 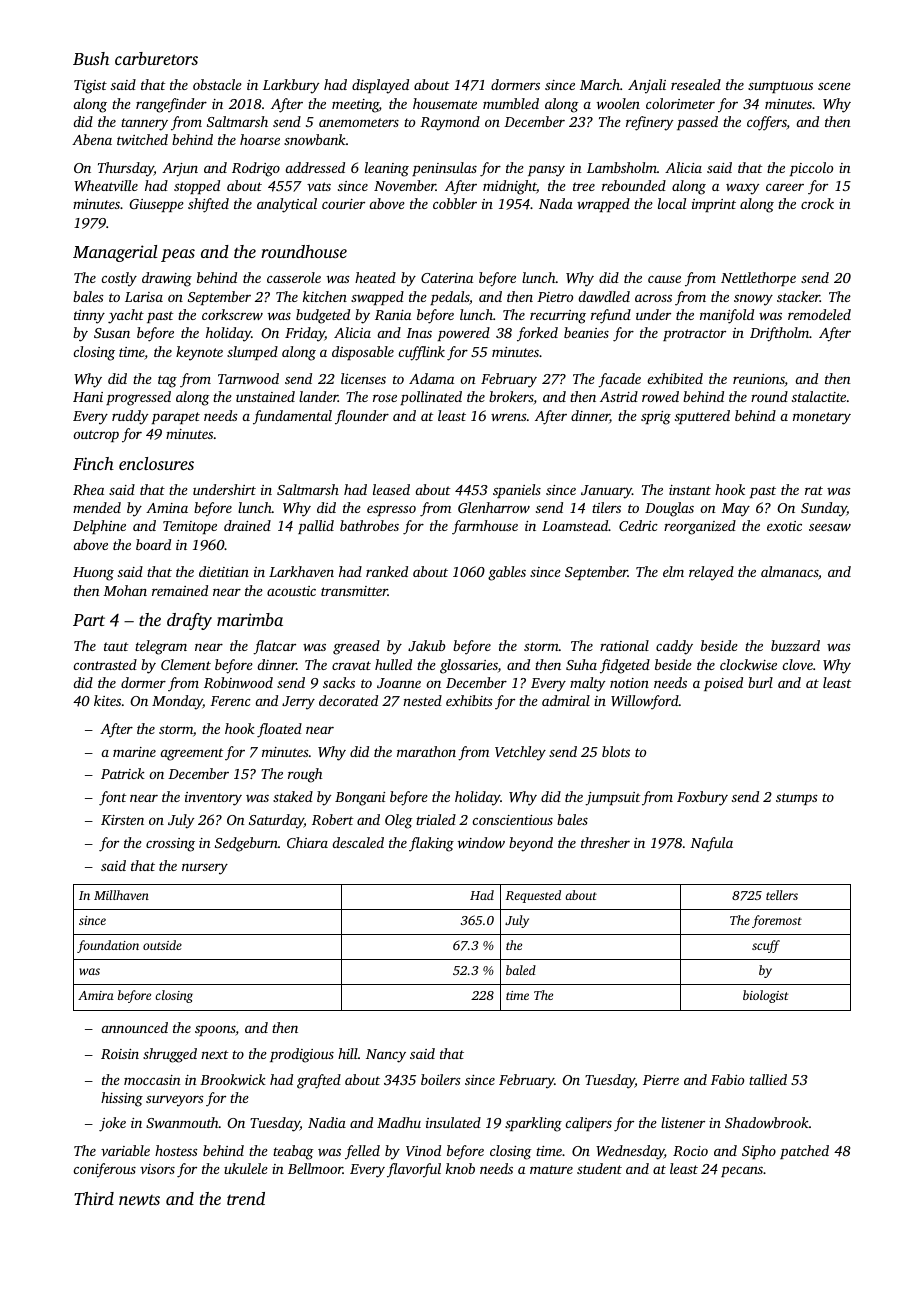 What do you see at coordinates (696, 84) in the screenshot?
I see `resealed` at bounding box center [696, 84].
